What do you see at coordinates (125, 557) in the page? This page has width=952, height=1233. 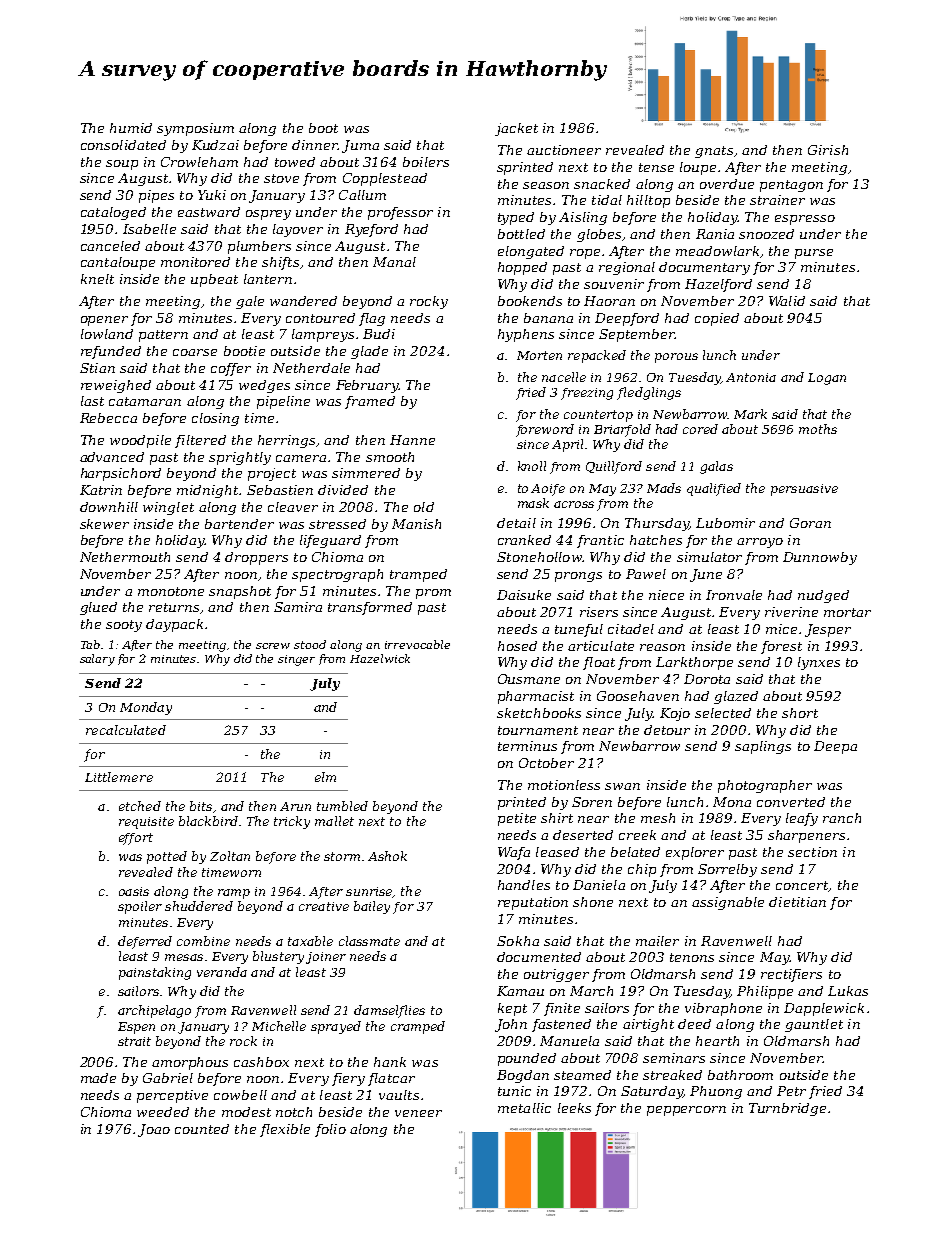 I see `Nethermouth` at bounding box center [125, 557].
